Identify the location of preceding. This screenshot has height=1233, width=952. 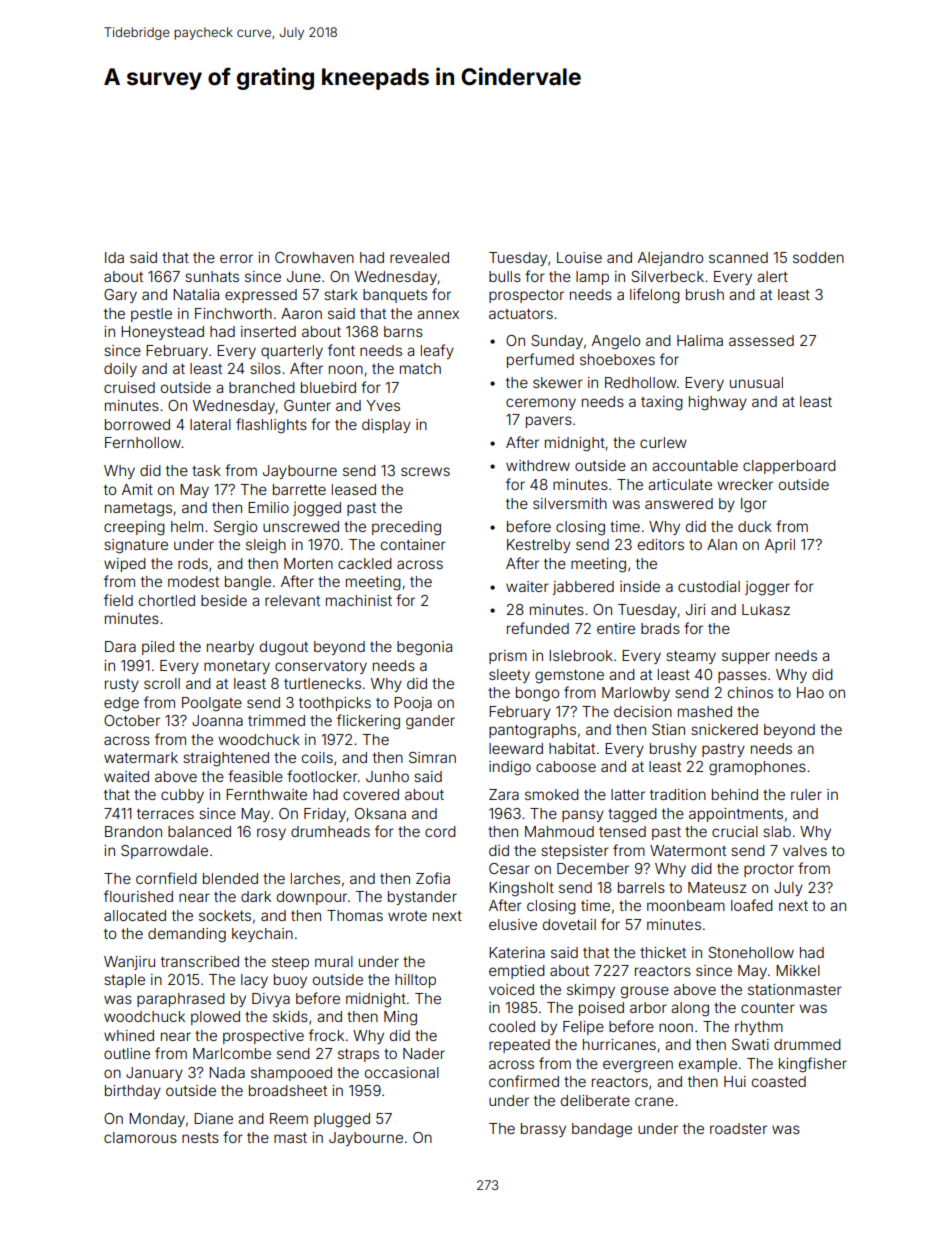
(406, 528).
